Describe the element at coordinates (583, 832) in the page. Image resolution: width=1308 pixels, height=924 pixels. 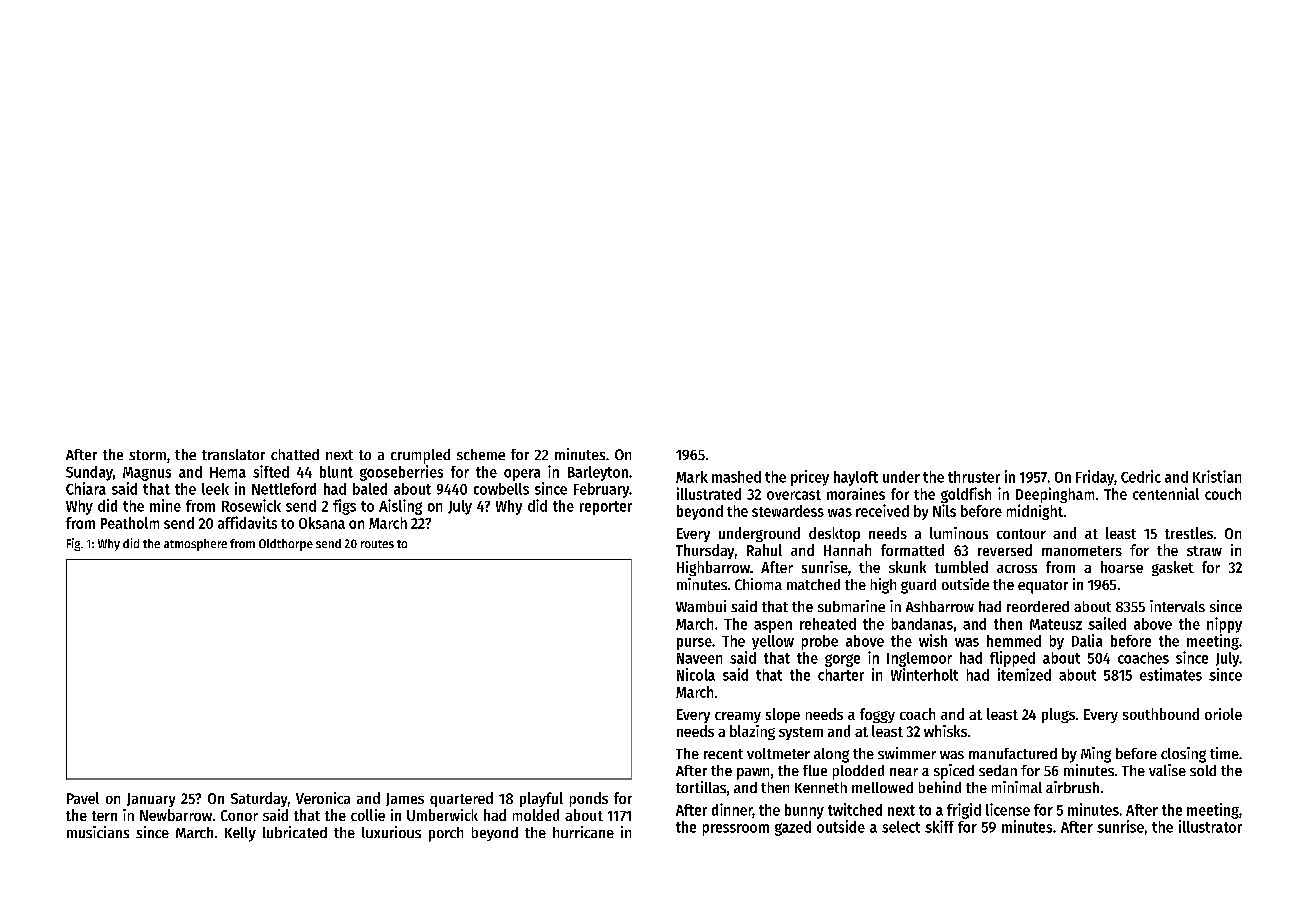
I see `hurricane` at that location.
